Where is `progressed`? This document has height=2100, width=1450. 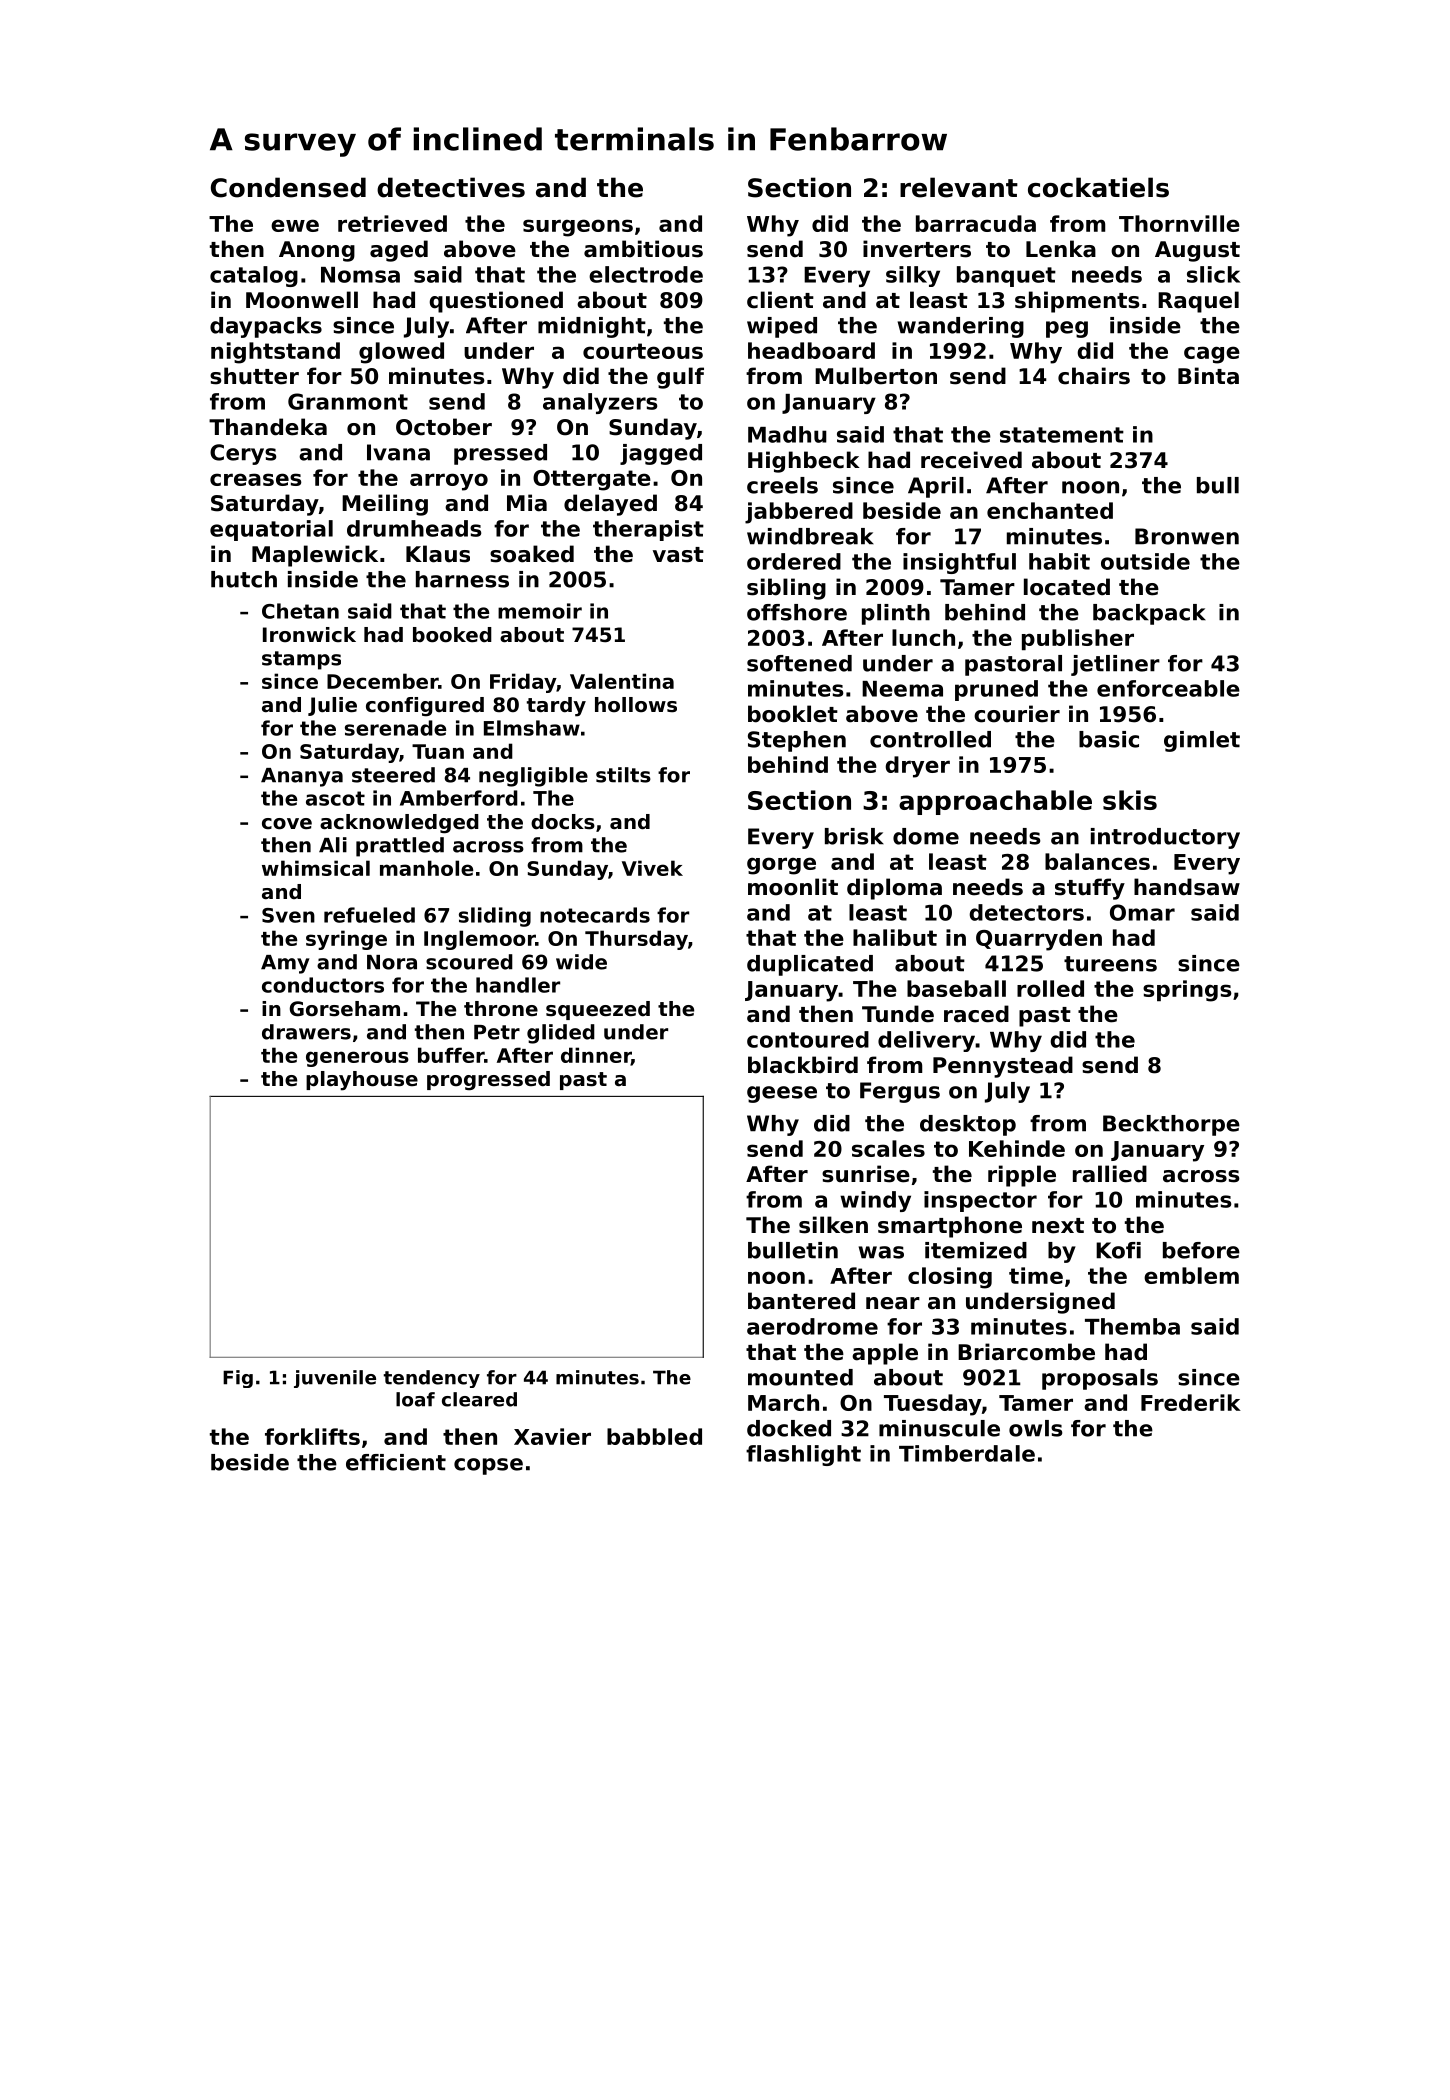
progressed is located at coordinates (488, 1081).
